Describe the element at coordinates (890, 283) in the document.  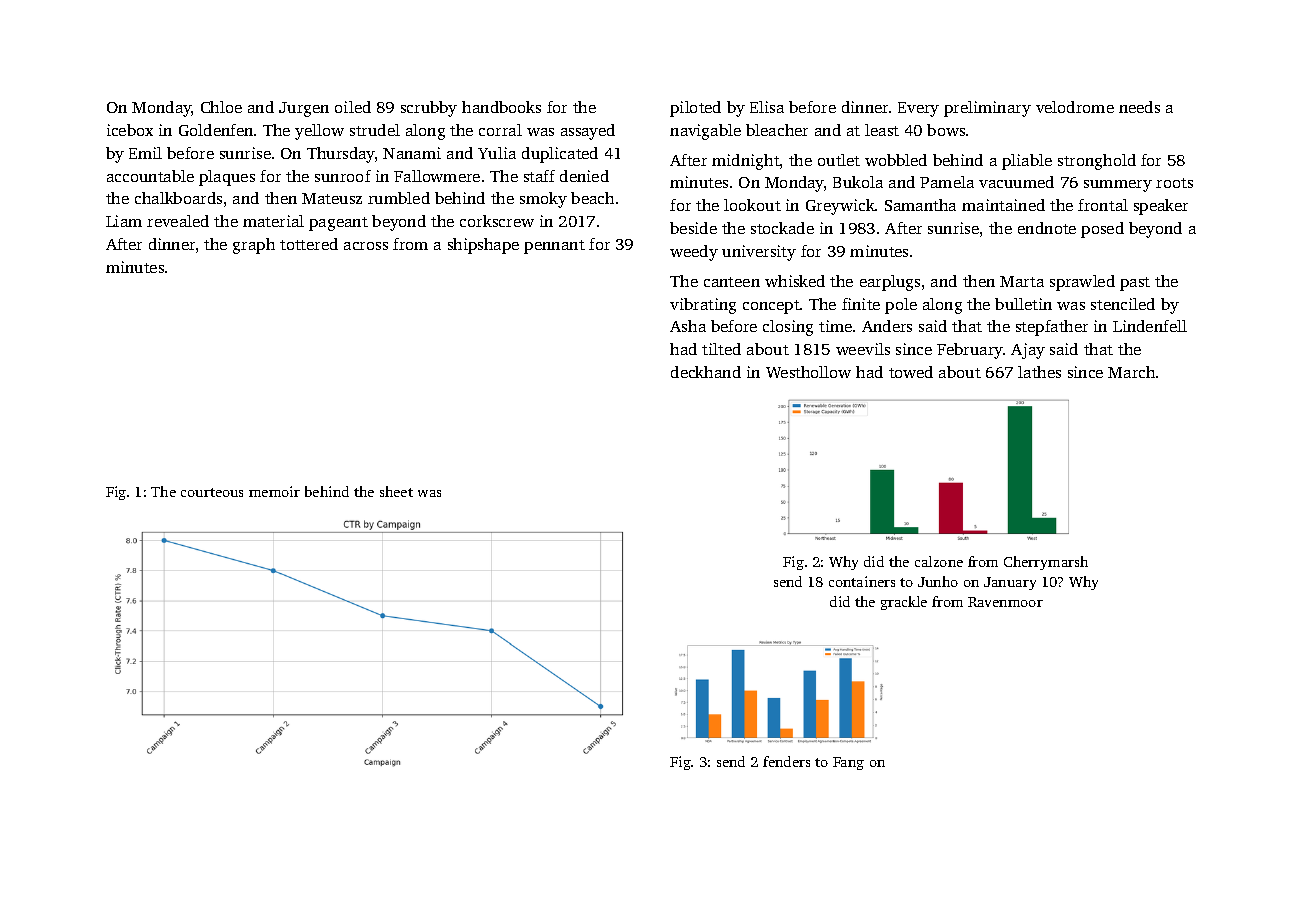
I see `earplugs` at that location.
